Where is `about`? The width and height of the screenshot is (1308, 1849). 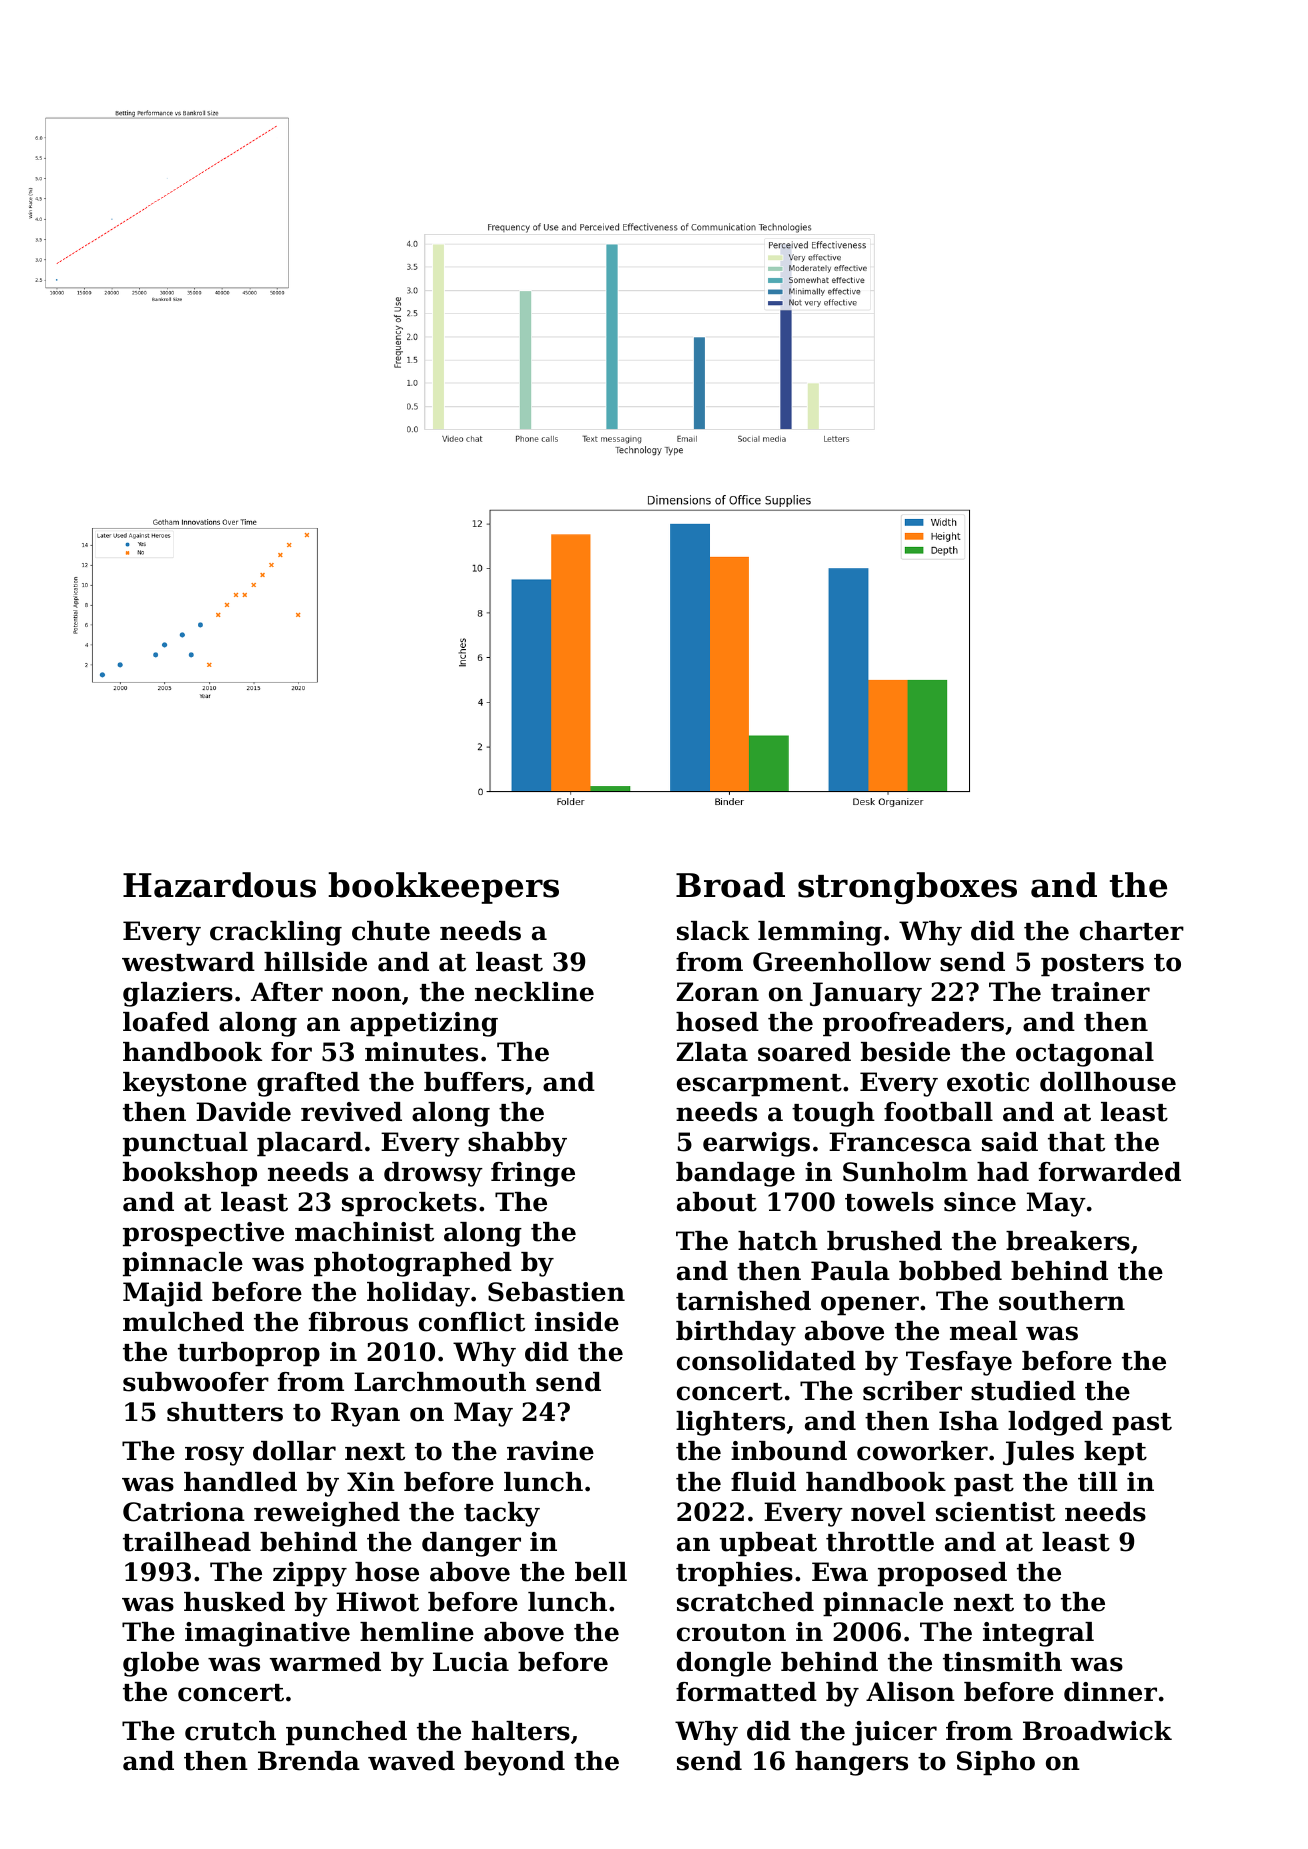 about is located at coordinates (717, 1202).
